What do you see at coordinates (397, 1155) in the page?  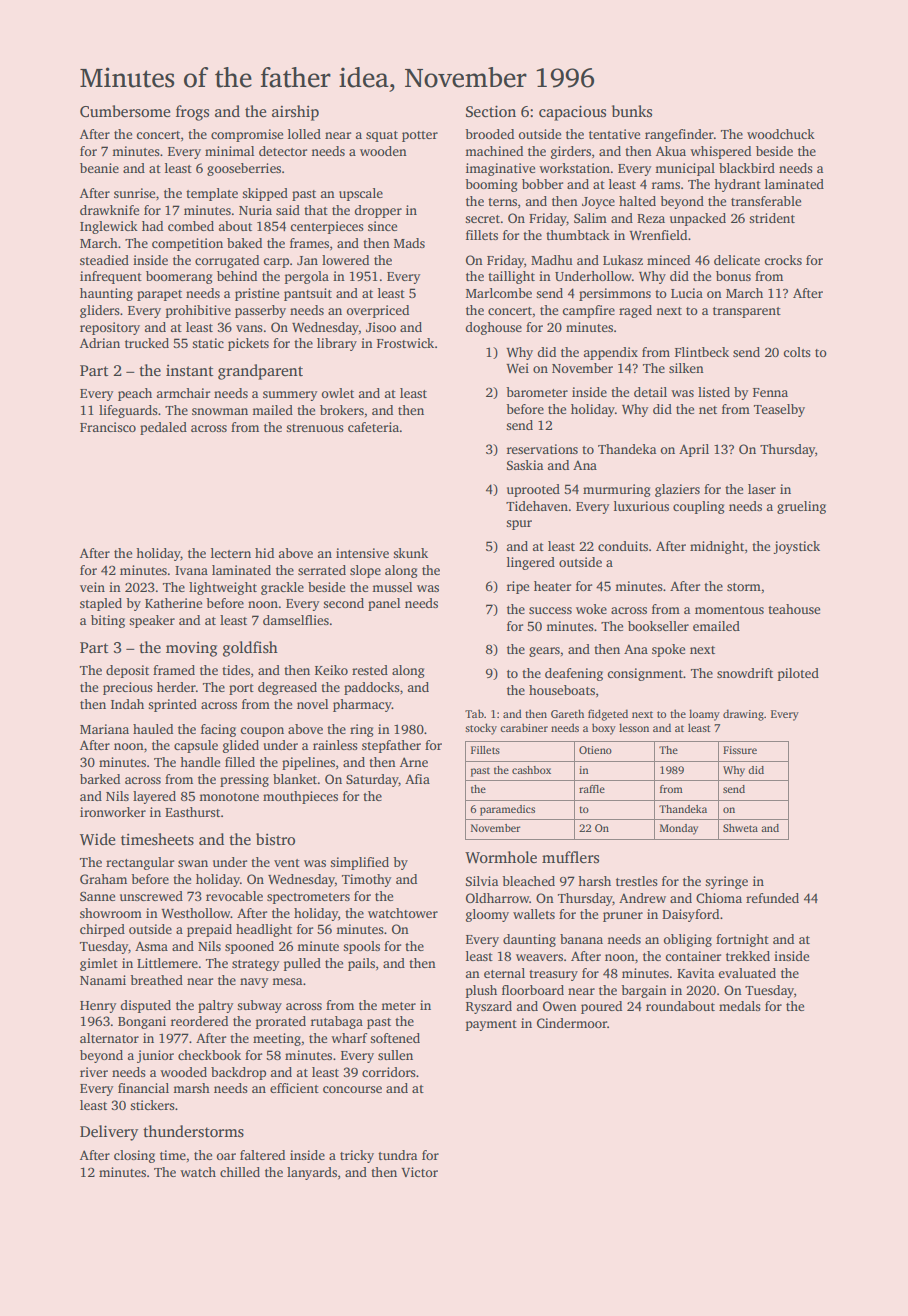 I see `tundra` at bounding box center [397, 1155].
